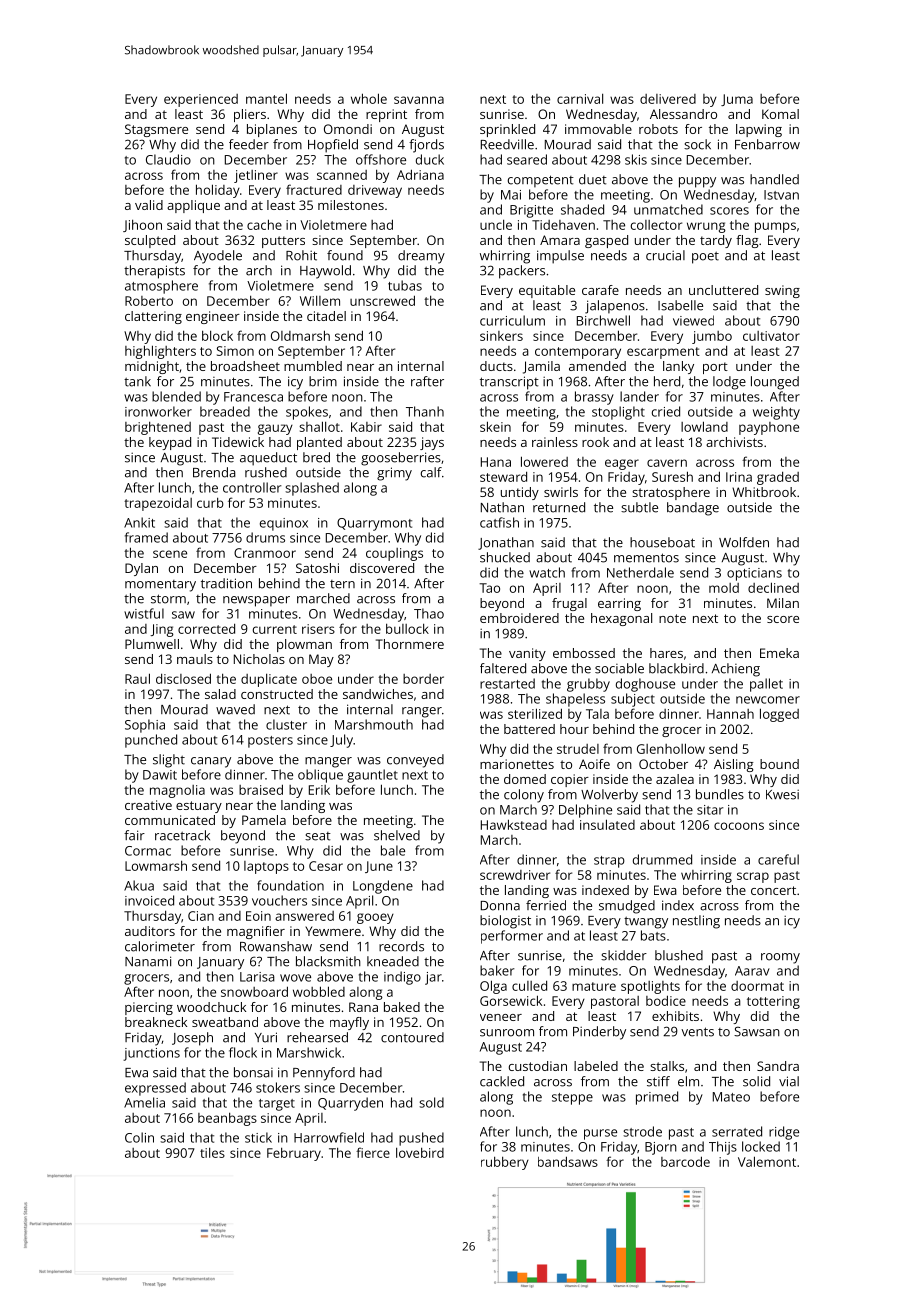 Image resolution: width=924 pixels, height=1308 pixels. Describe the element at coordinates (256, 176) in the document. I see `jetliner` at that location.
